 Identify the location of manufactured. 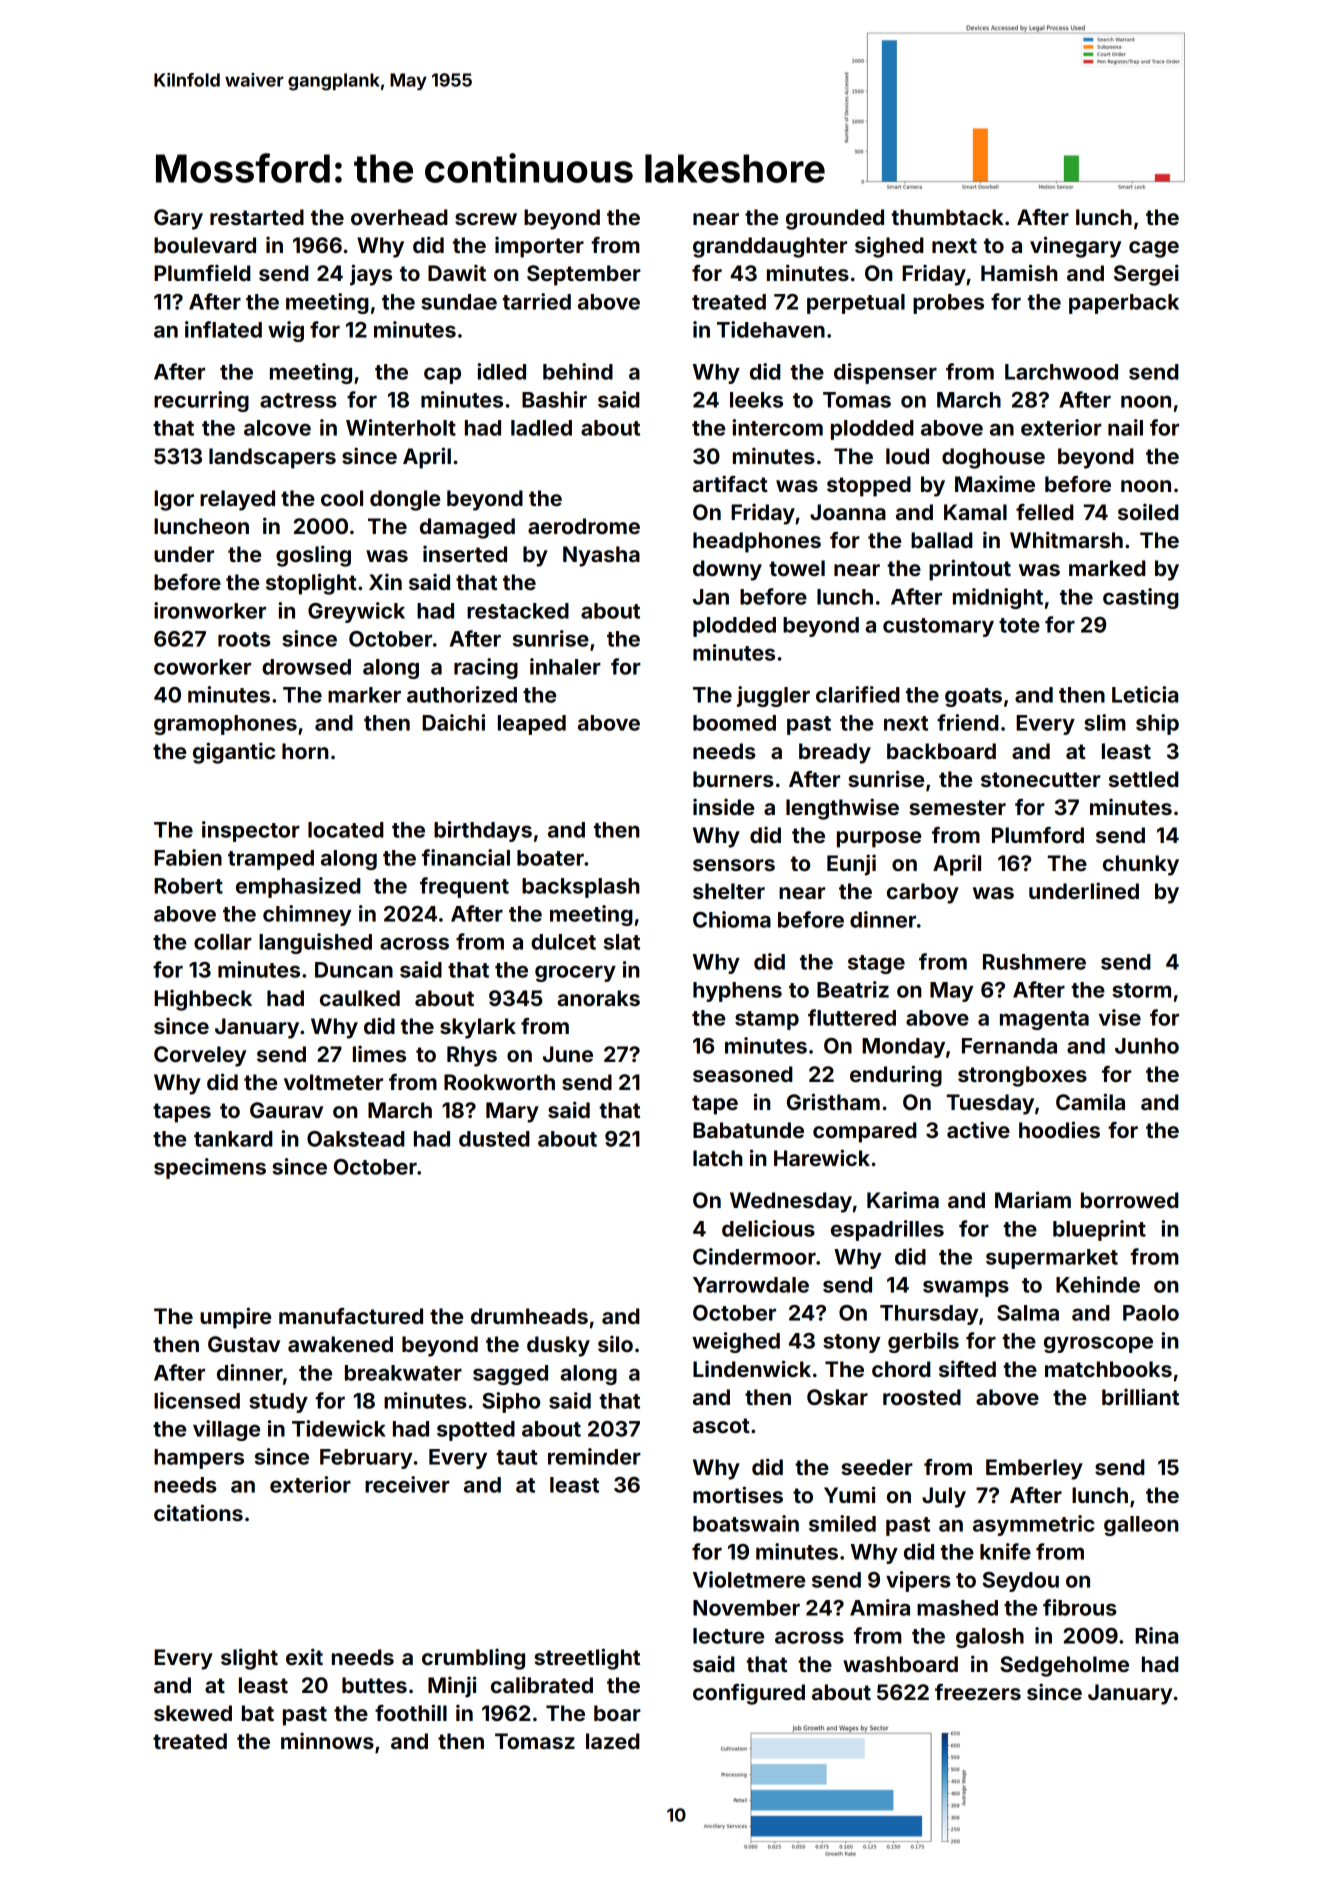
(351, 1316).
